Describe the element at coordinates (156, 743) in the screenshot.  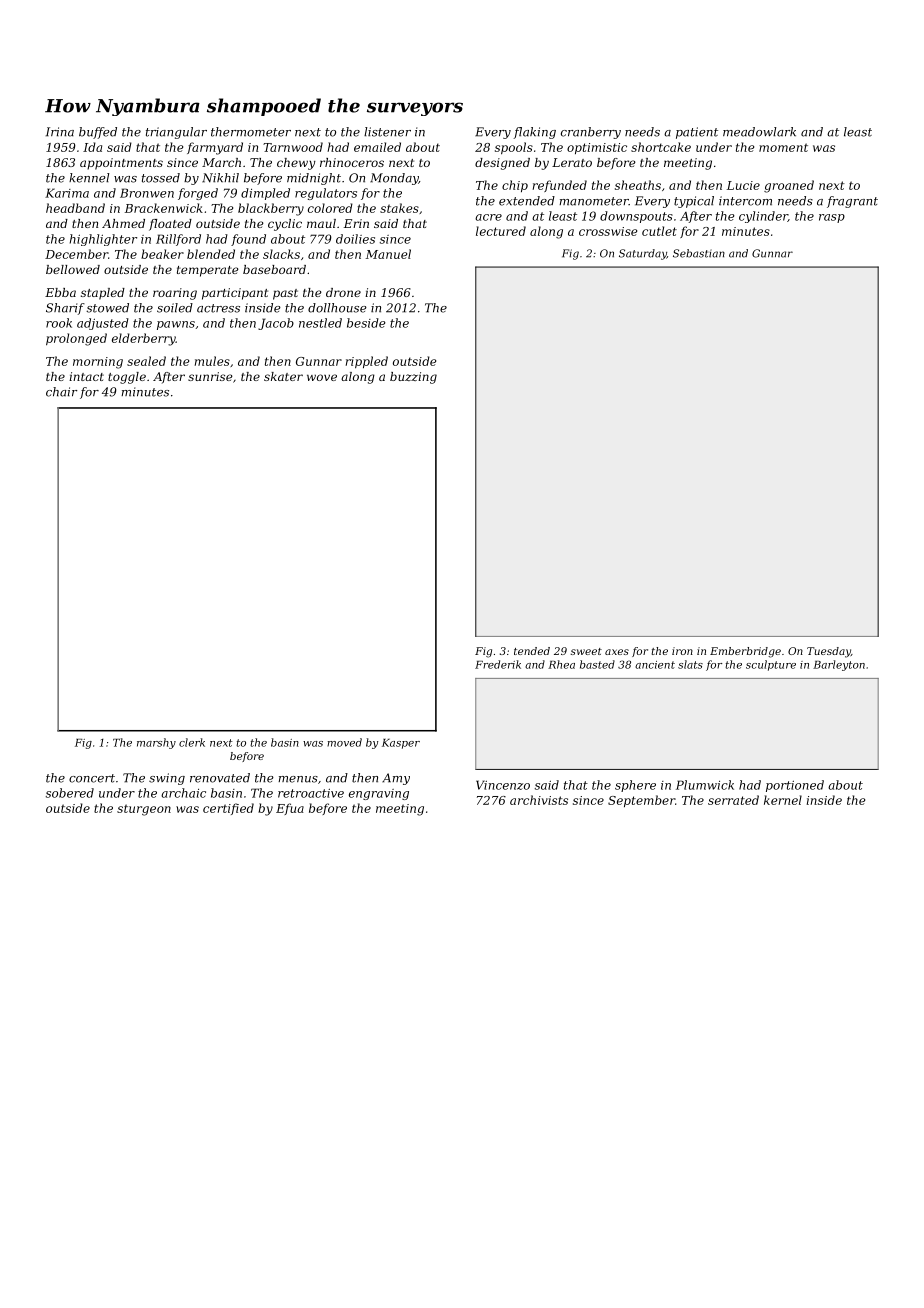
I see `marshy` at that location.
